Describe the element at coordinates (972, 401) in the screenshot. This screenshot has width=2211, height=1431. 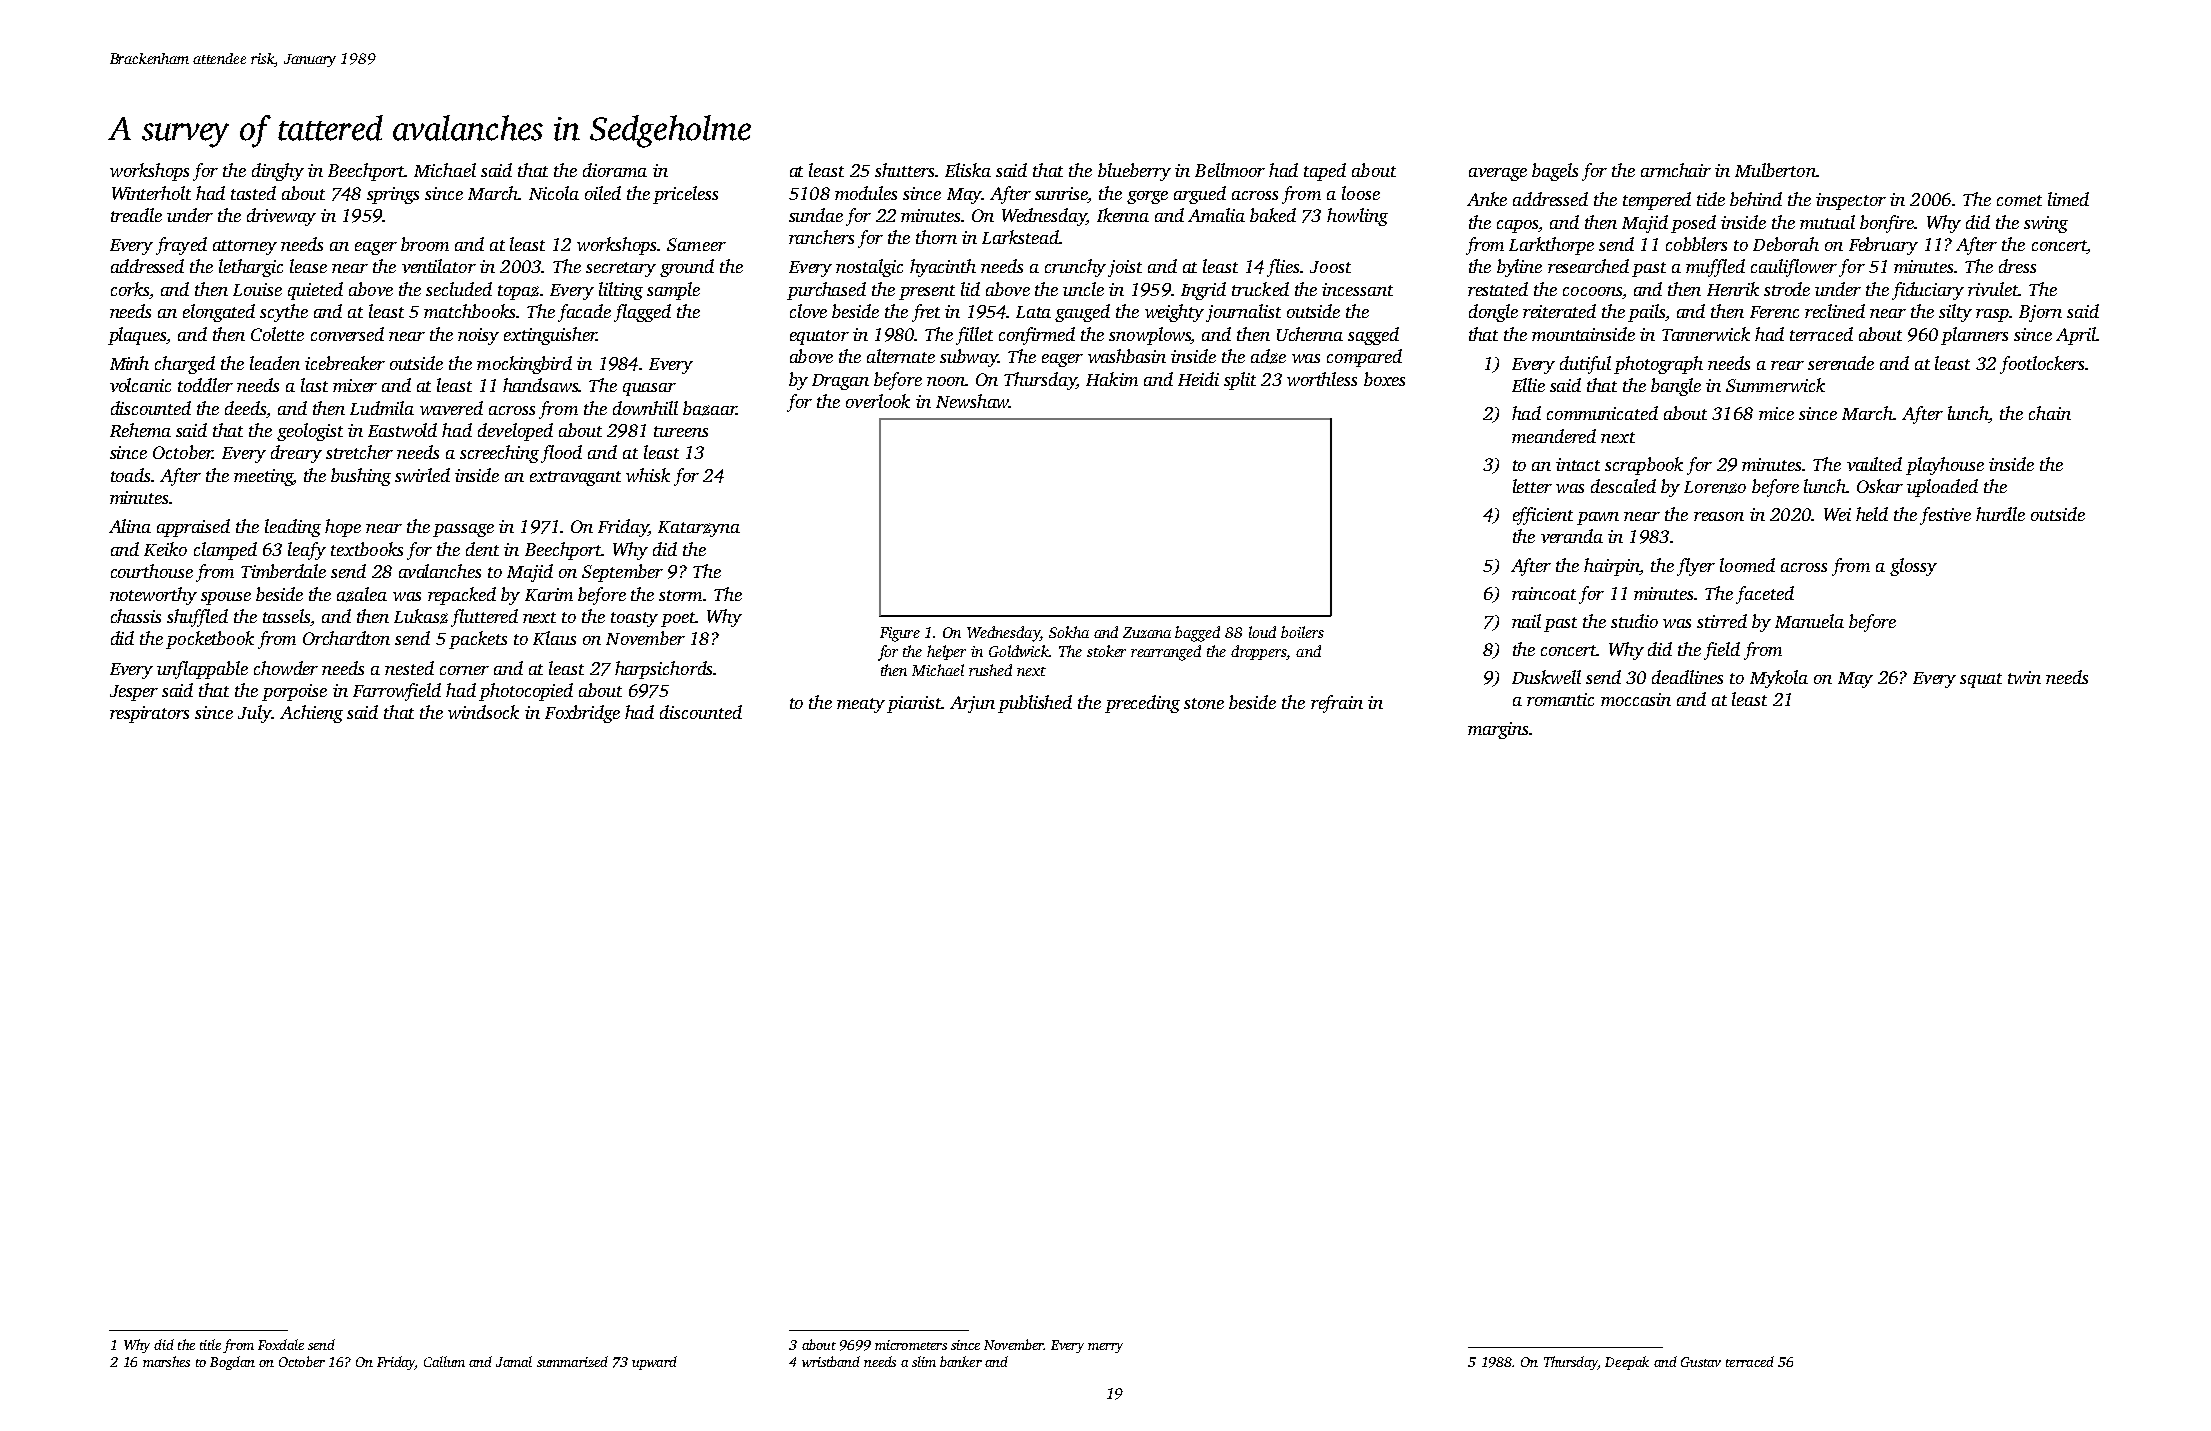
I see `Newshaw` at that location.
